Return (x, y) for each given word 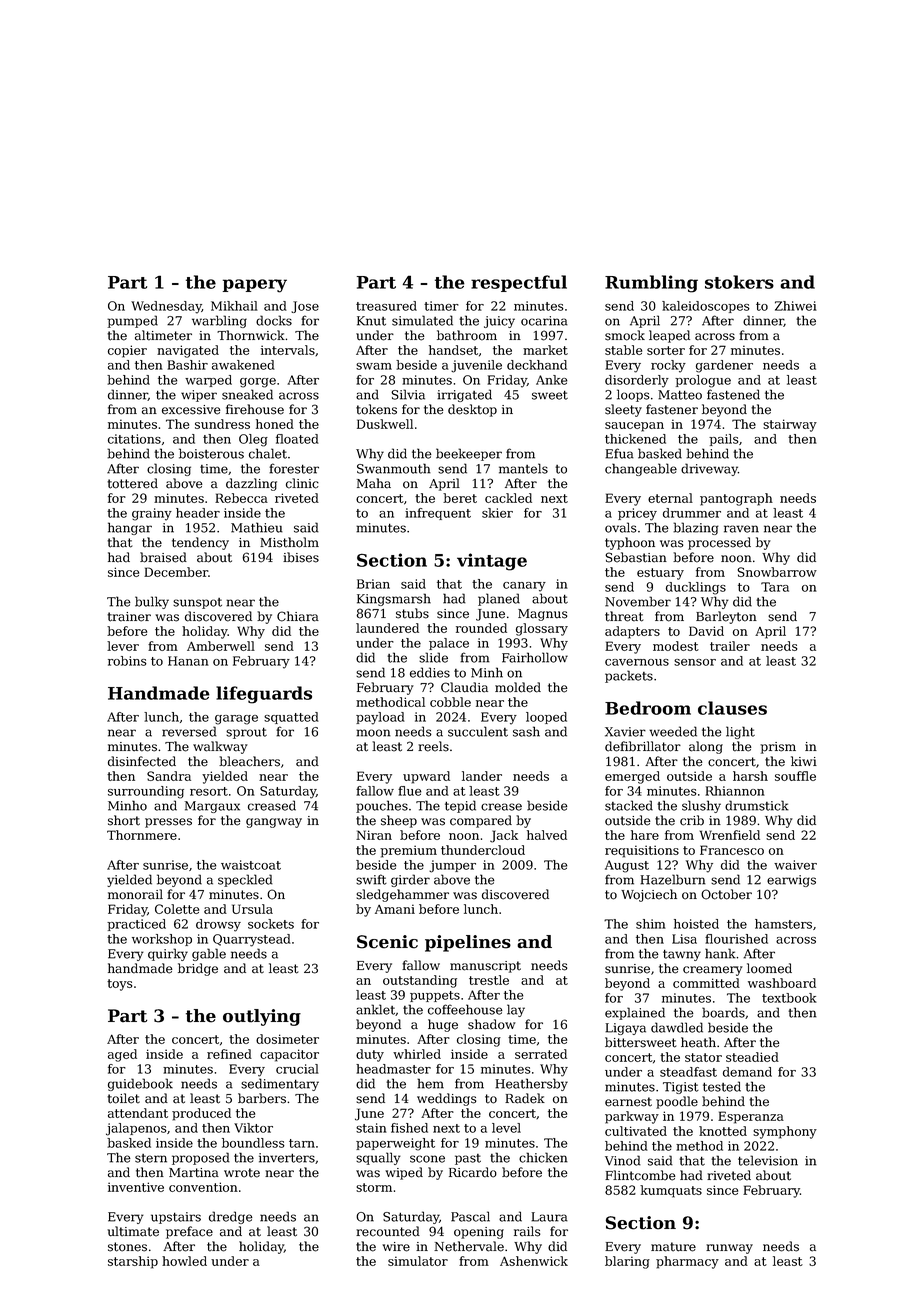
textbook (789, 998)
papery (255, 286)
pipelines (468, 943)
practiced (136, 925)
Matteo (680, 395)
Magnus (542, 615)
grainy (152, 514)
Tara (775, 587)
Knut (371, 321)
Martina (194, 1173)
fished (409, 1128)
